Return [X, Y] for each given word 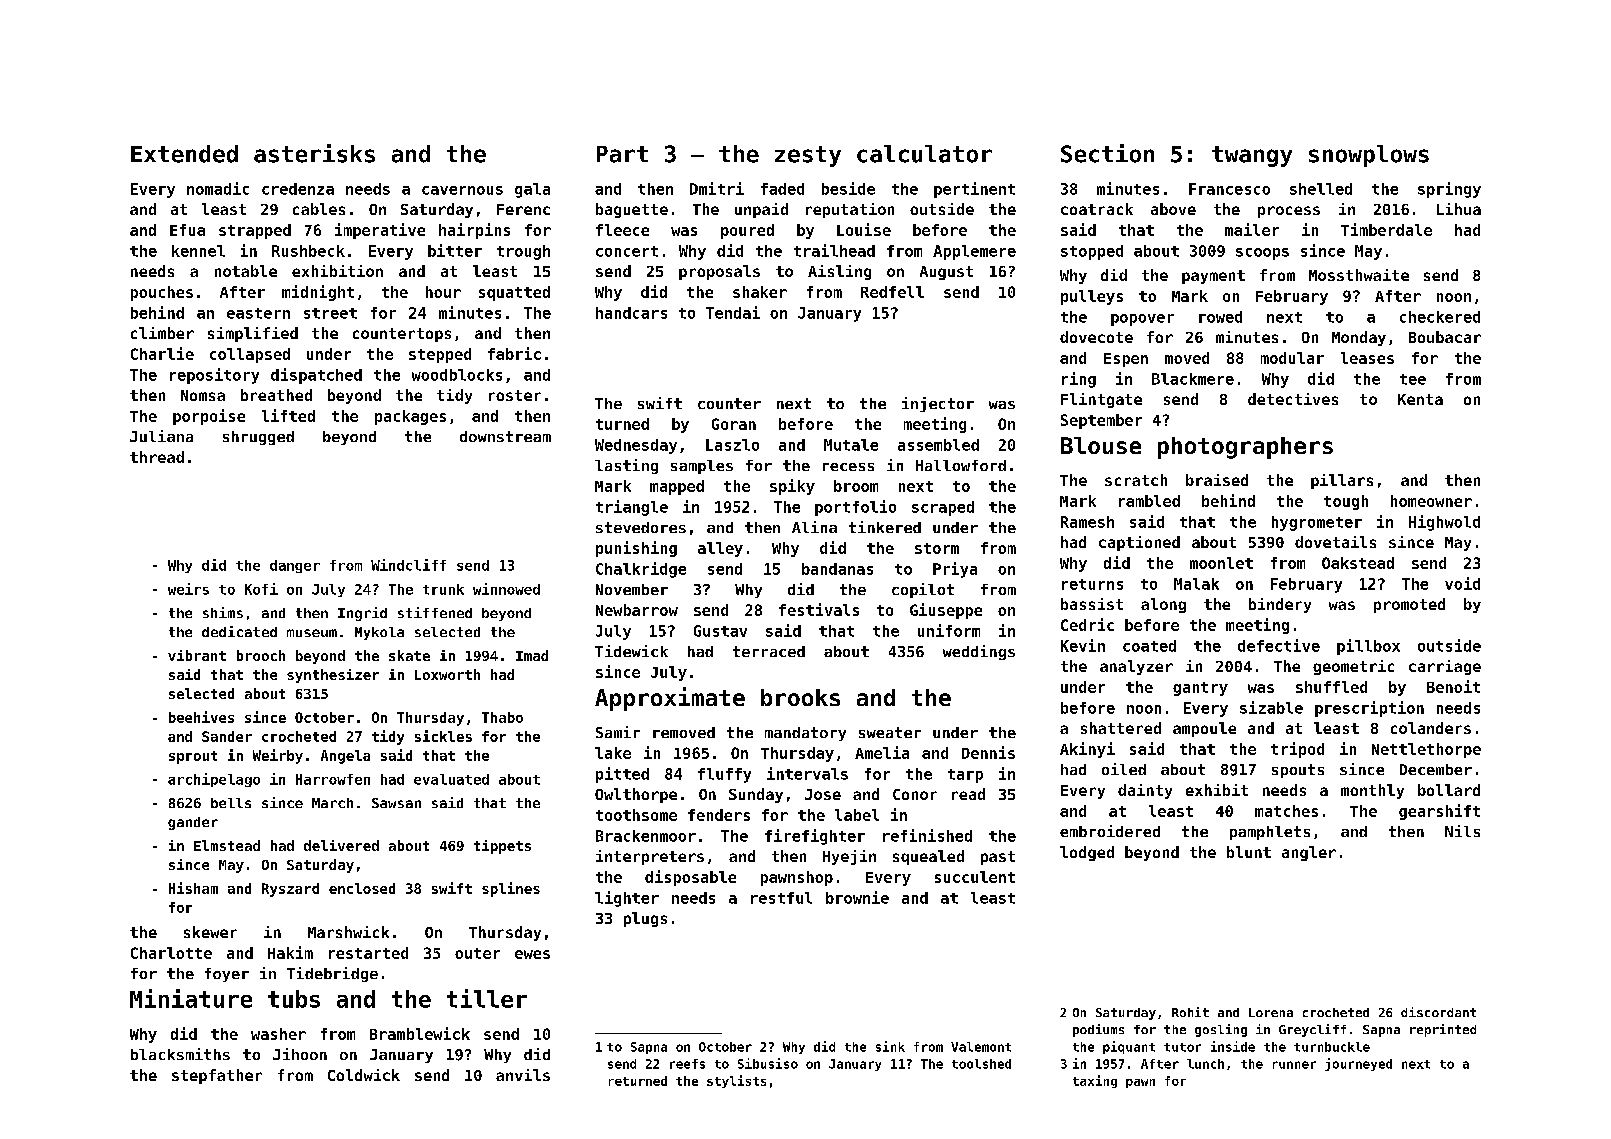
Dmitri [717, 188]
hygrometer [1317, 523]
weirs [188, 589]
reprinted [1443, 1030]
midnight [318, 293]
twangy [1252, 156]
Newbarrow [637, 610]
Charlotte [171, 953]
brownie [857, 897]
